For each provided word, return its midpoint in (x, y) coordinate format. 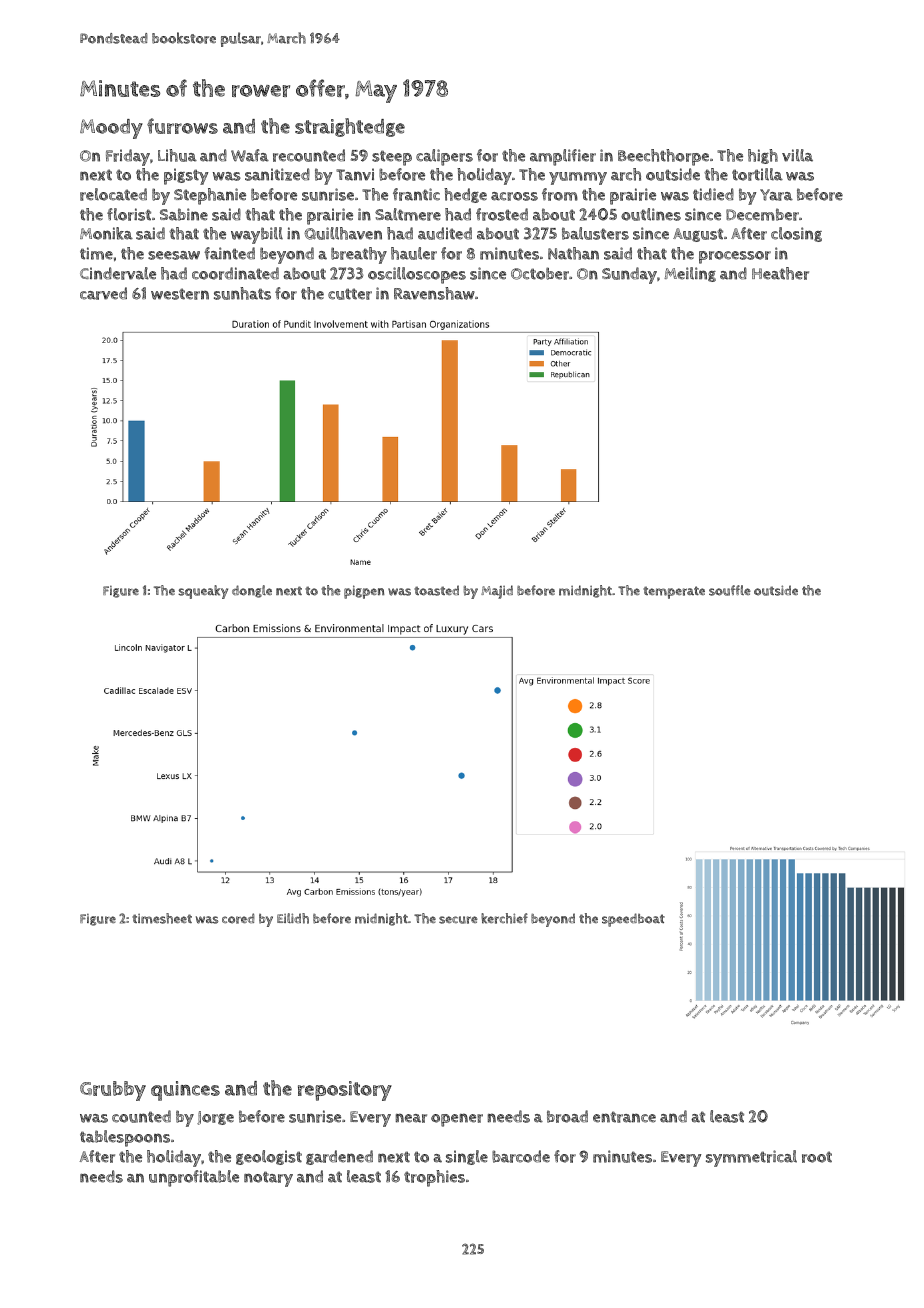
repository (345, 1091)
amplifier (563, 157)
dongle (252, 591)
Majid (497, 592)
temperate (674, 592)
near (411, 1118)
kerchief (504, 918)
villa (797, 155)
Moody (111, 129)
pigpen (364, 592)
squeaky (203, 592)
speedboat (633, 920)
